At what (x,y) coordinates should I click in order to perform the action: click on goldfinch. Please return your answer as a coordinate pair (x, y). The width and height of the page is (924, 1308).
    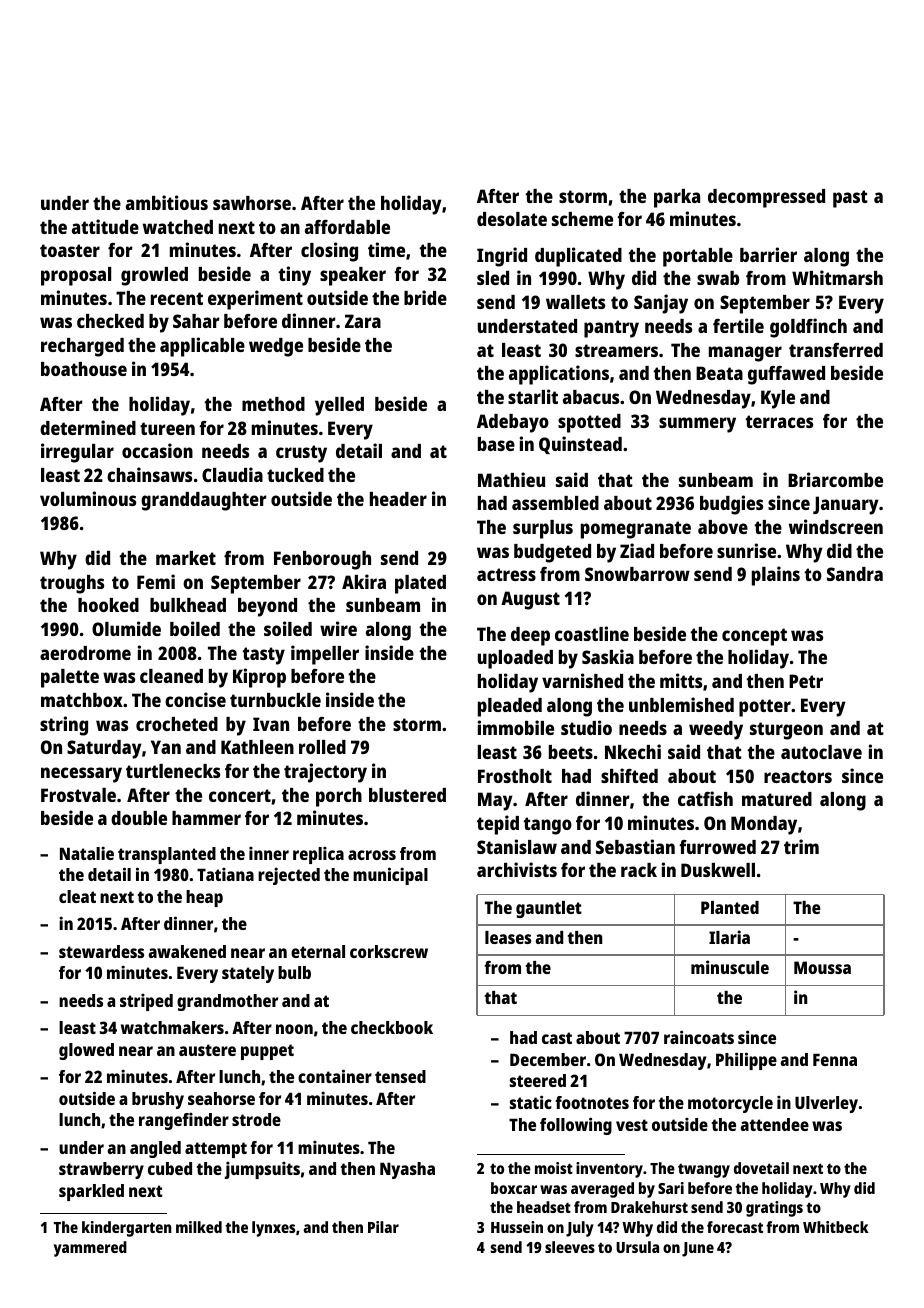
    Looking at the image, I should click on (808, 328).
